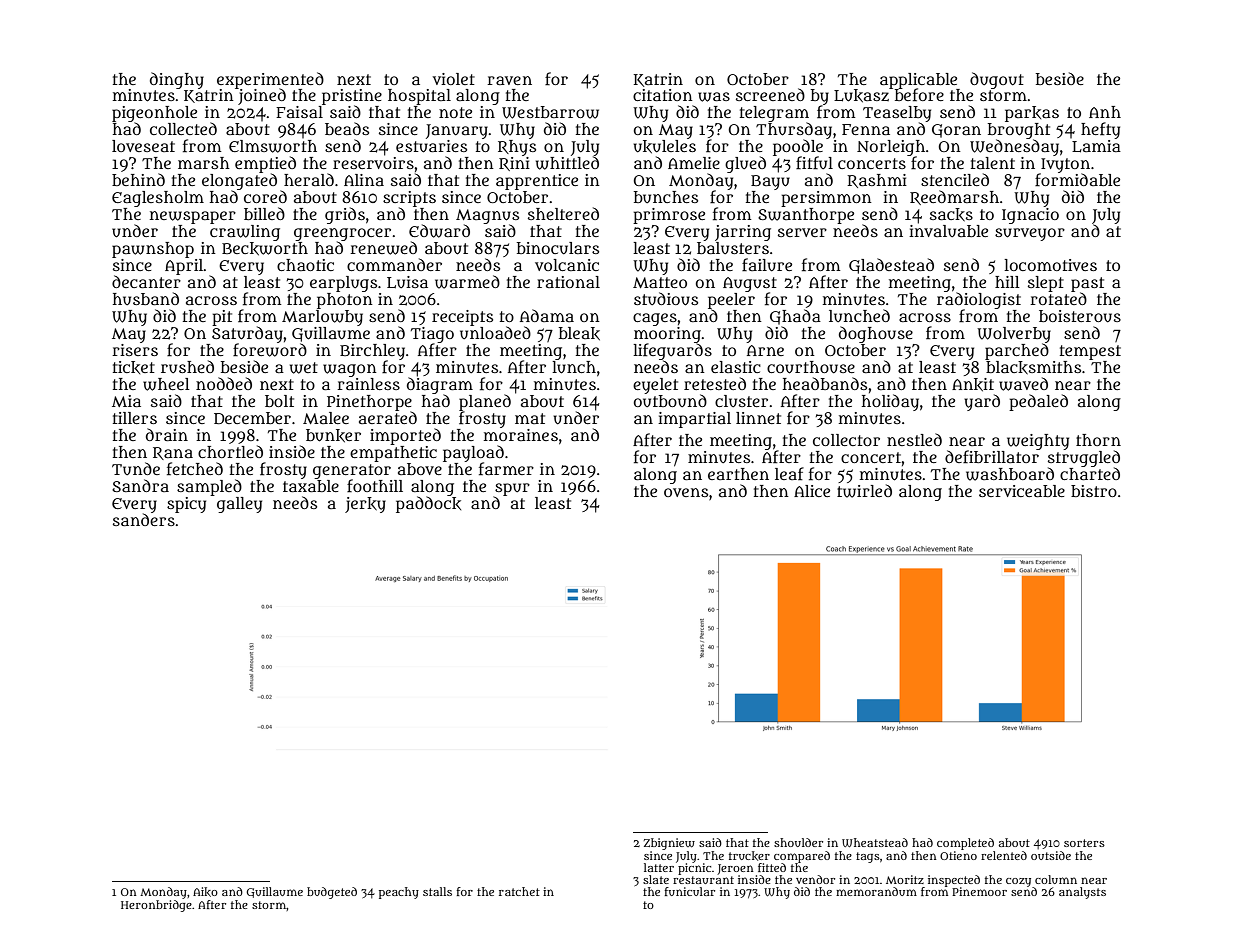  I want to click on serviceable, so click(1022, 491).
